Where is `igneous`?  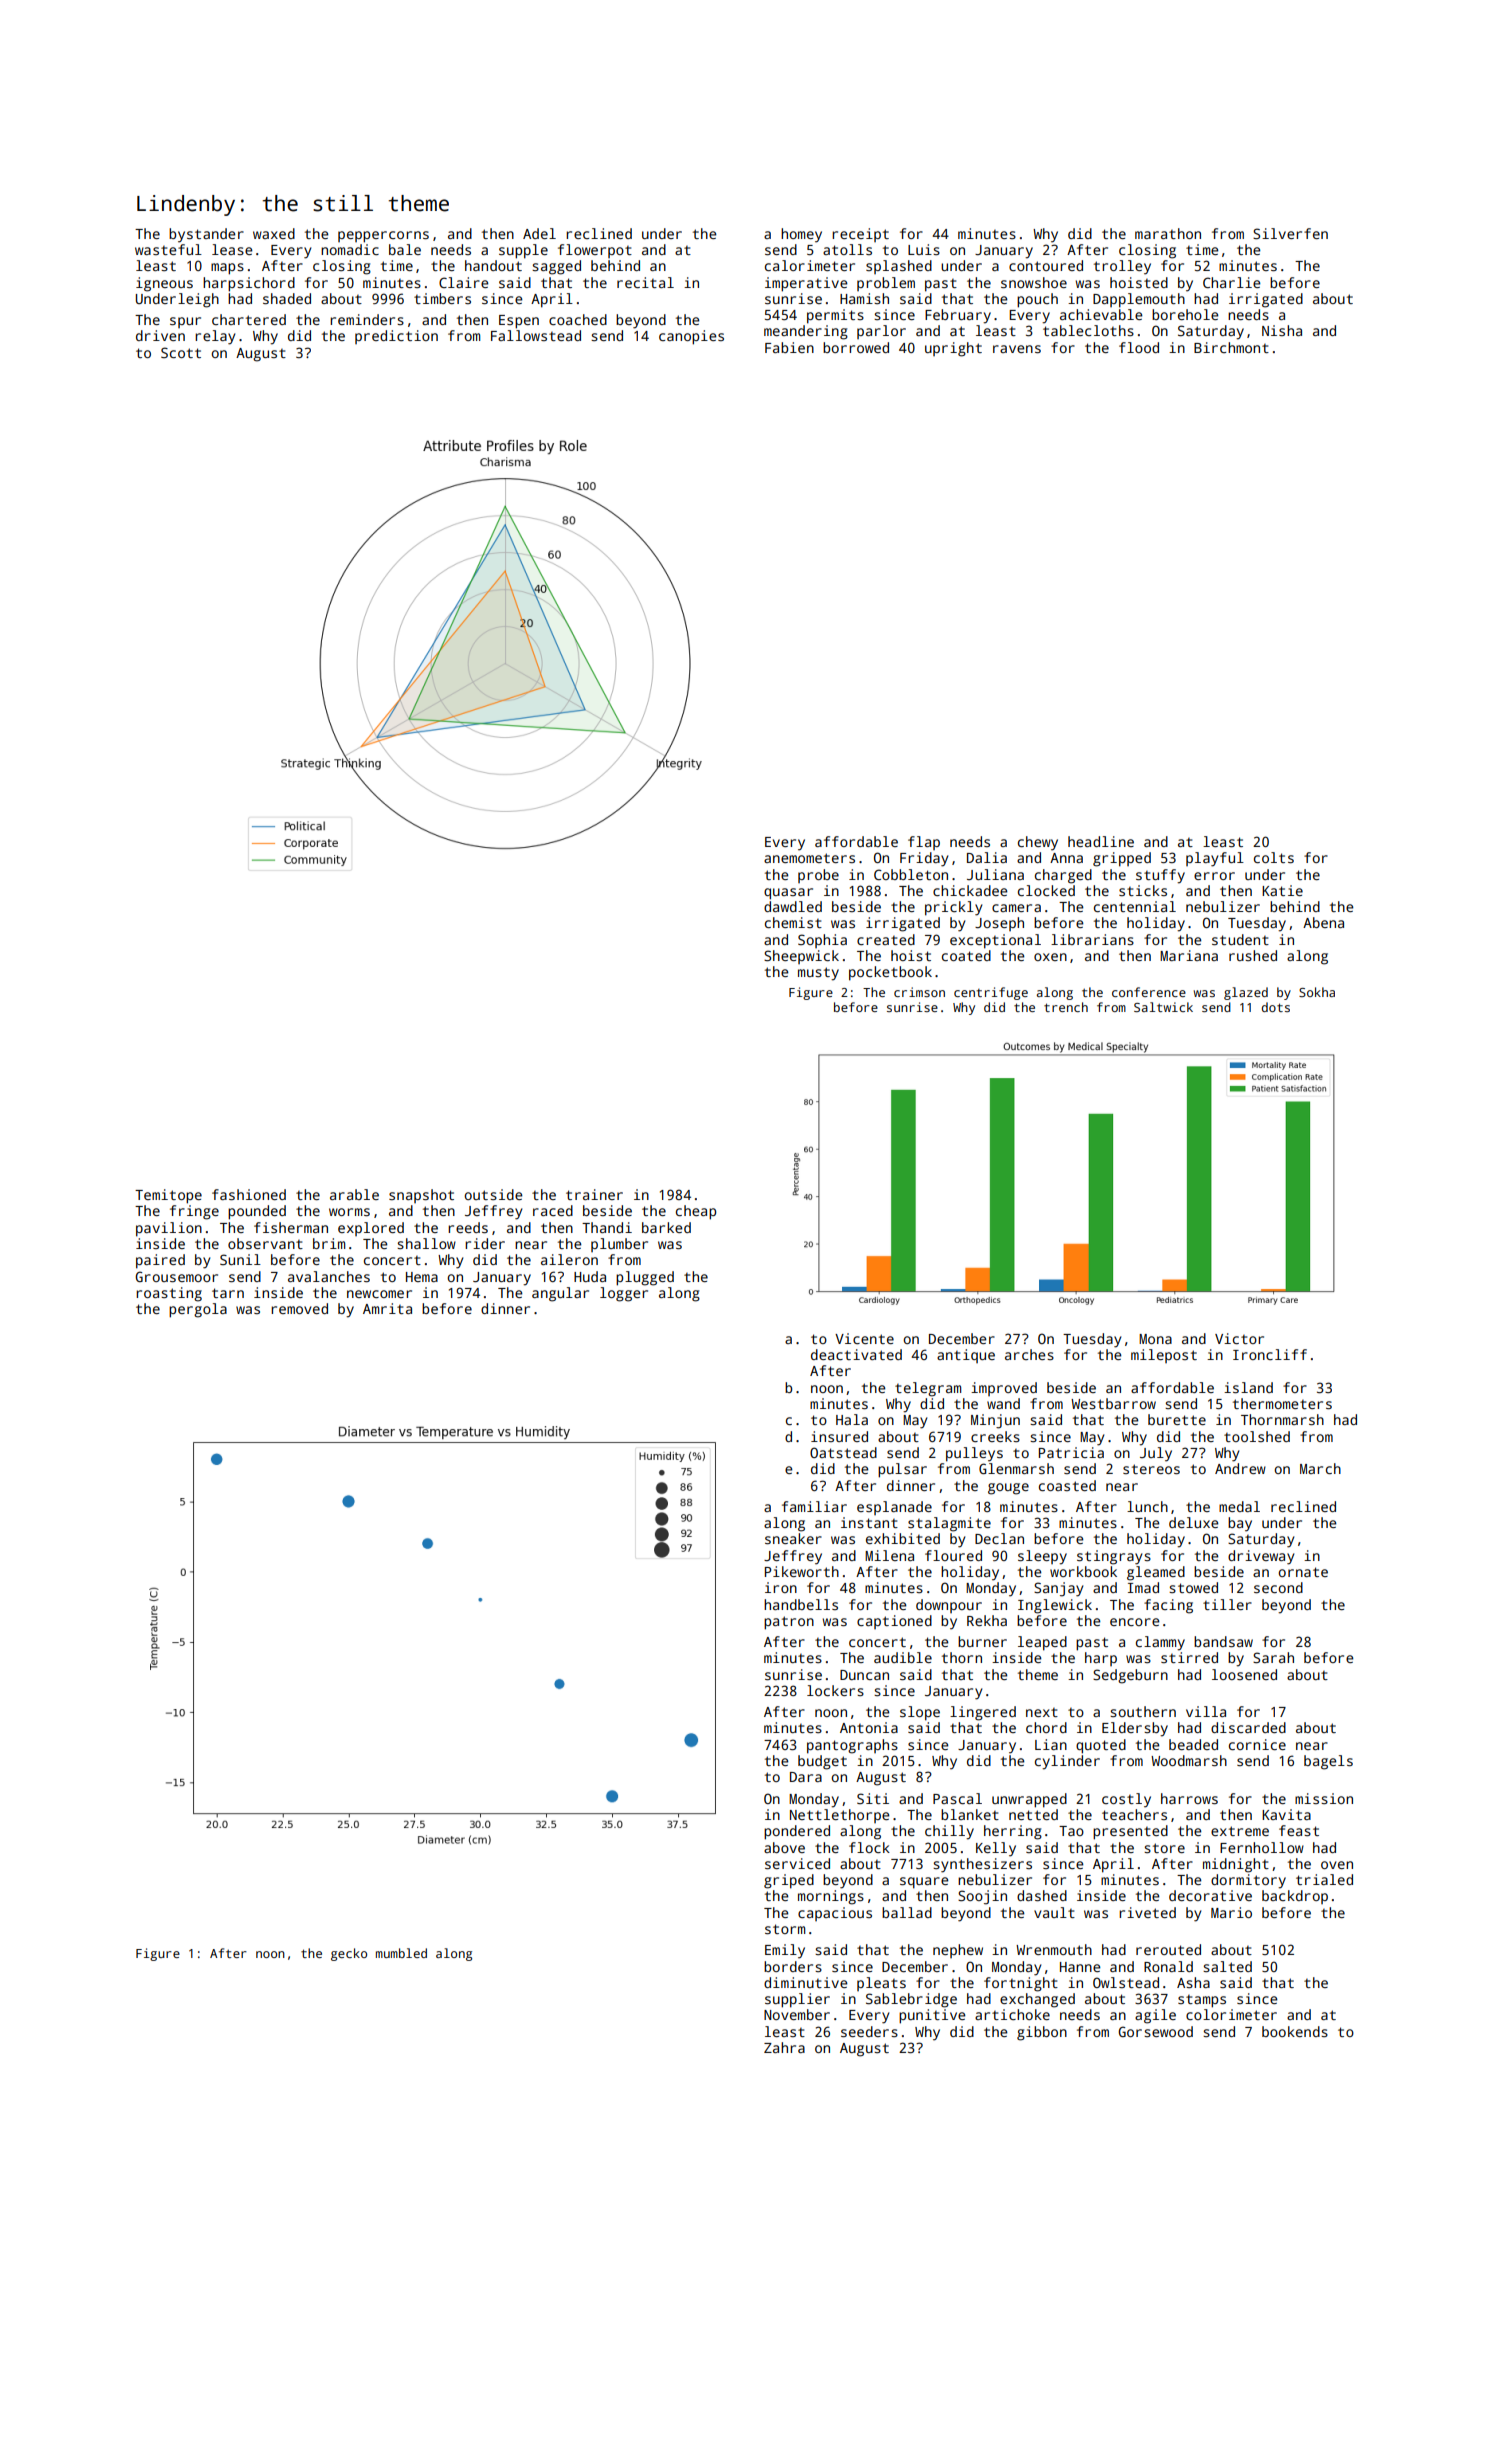 igneous is located at coordinates (164, 284).
